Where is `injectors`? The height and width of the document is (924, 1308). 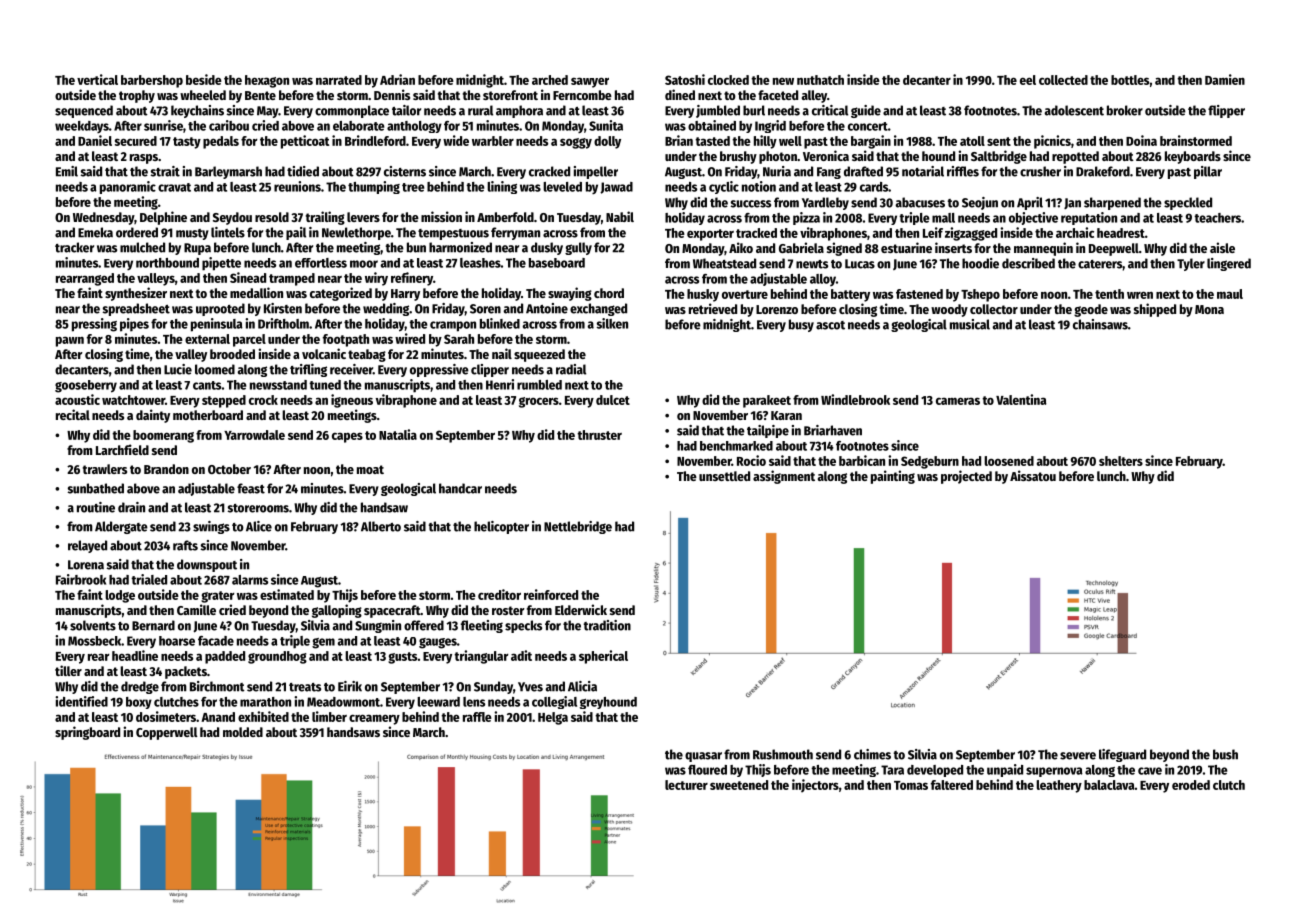 injectors is located at coordinates (815, 786).
